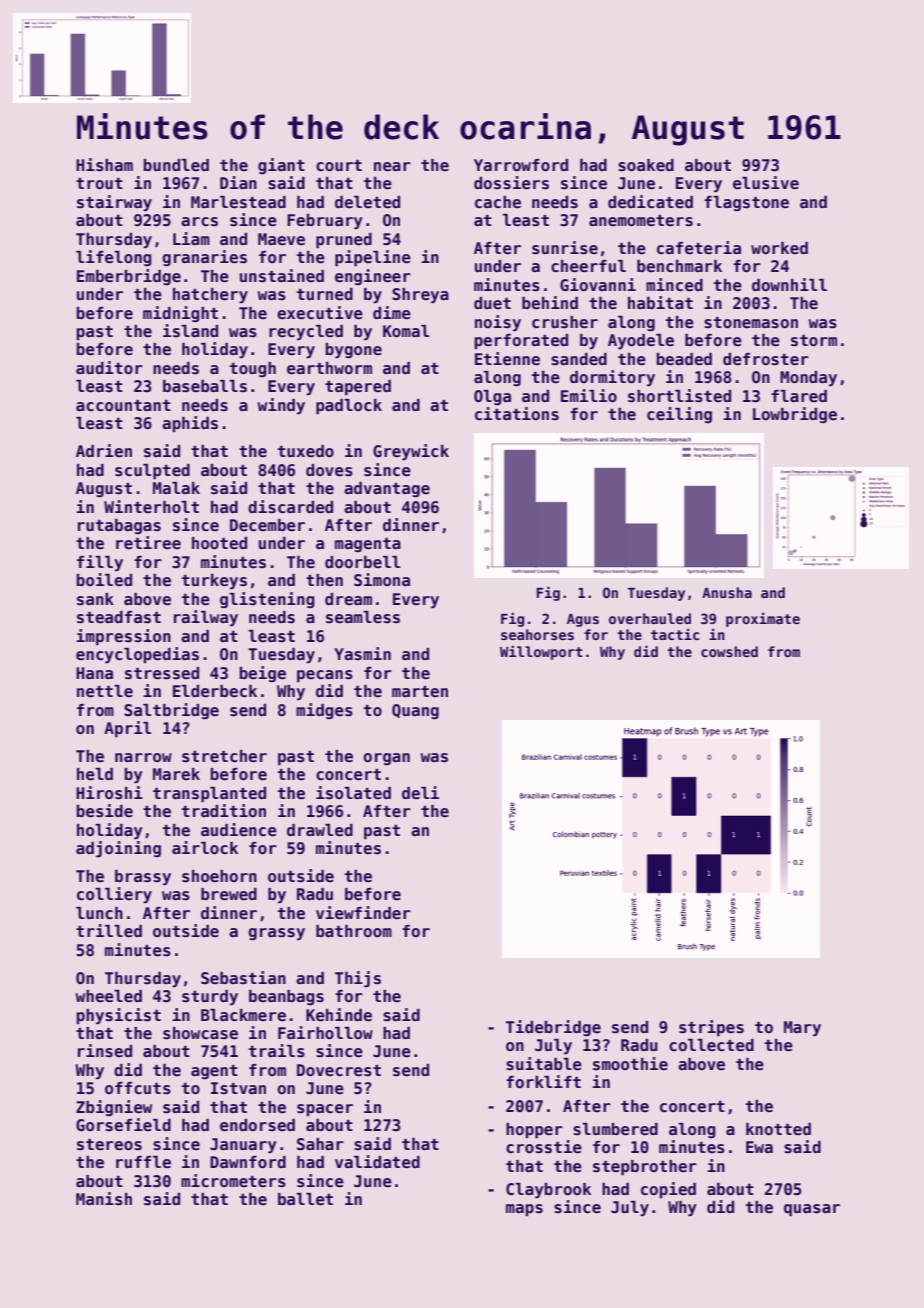  Describe the element at coordinates (129, 277) in the image. I see `Emberbridge` at that location.
